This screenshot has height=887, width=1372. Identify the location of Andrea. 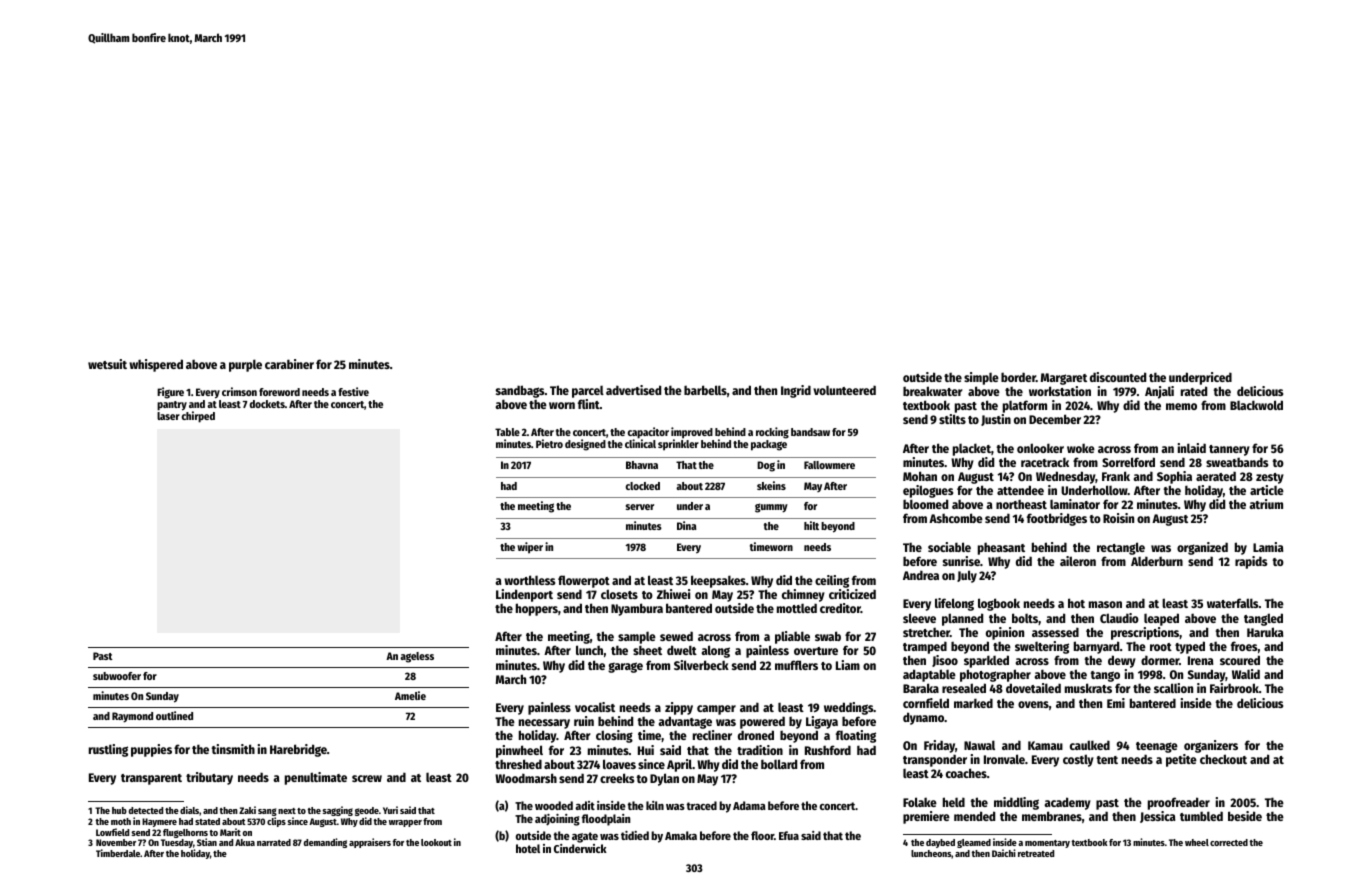
(921, 575).
